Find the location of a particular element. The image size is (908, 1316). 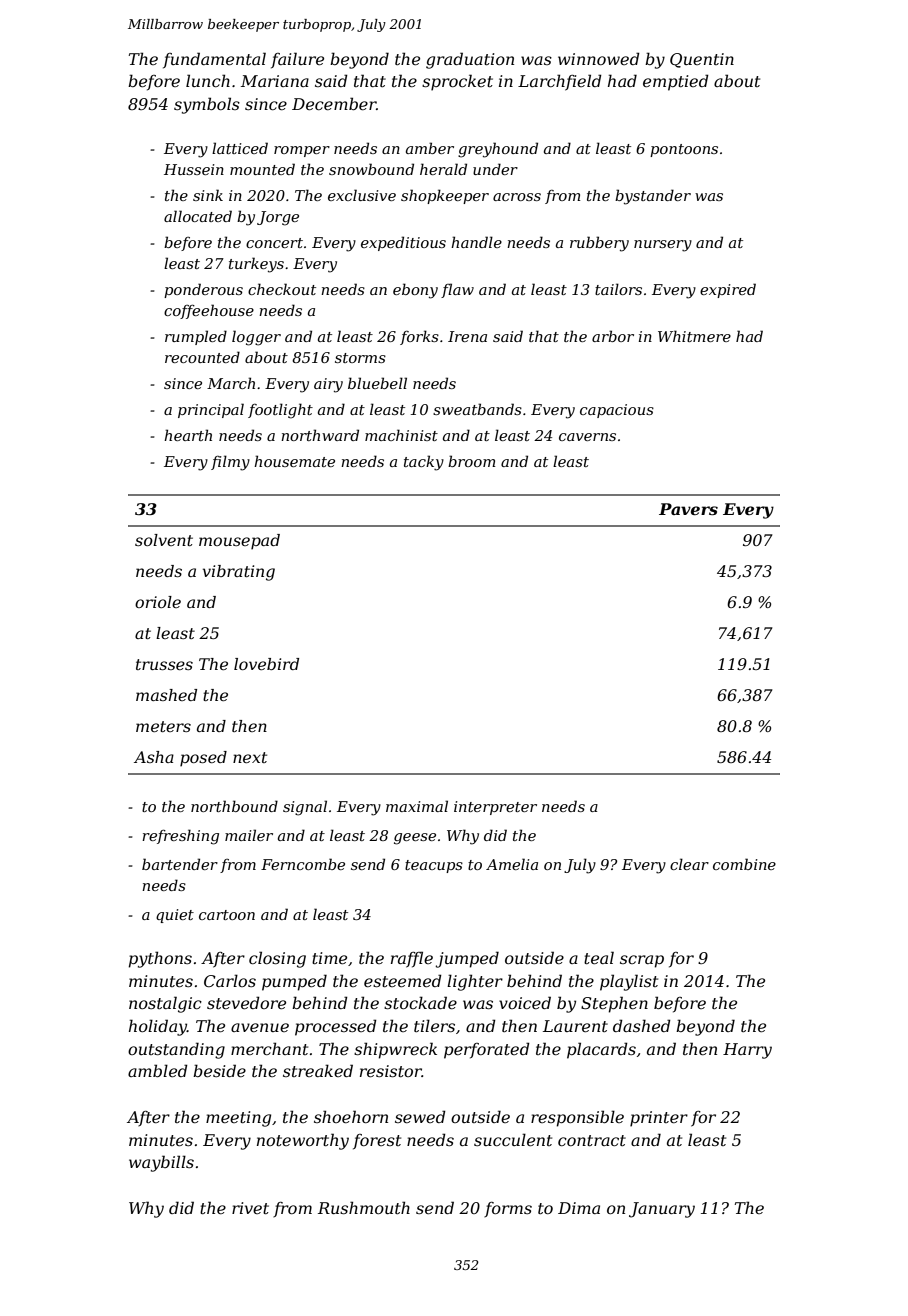

graduation is located at coordinates (470, 60).
